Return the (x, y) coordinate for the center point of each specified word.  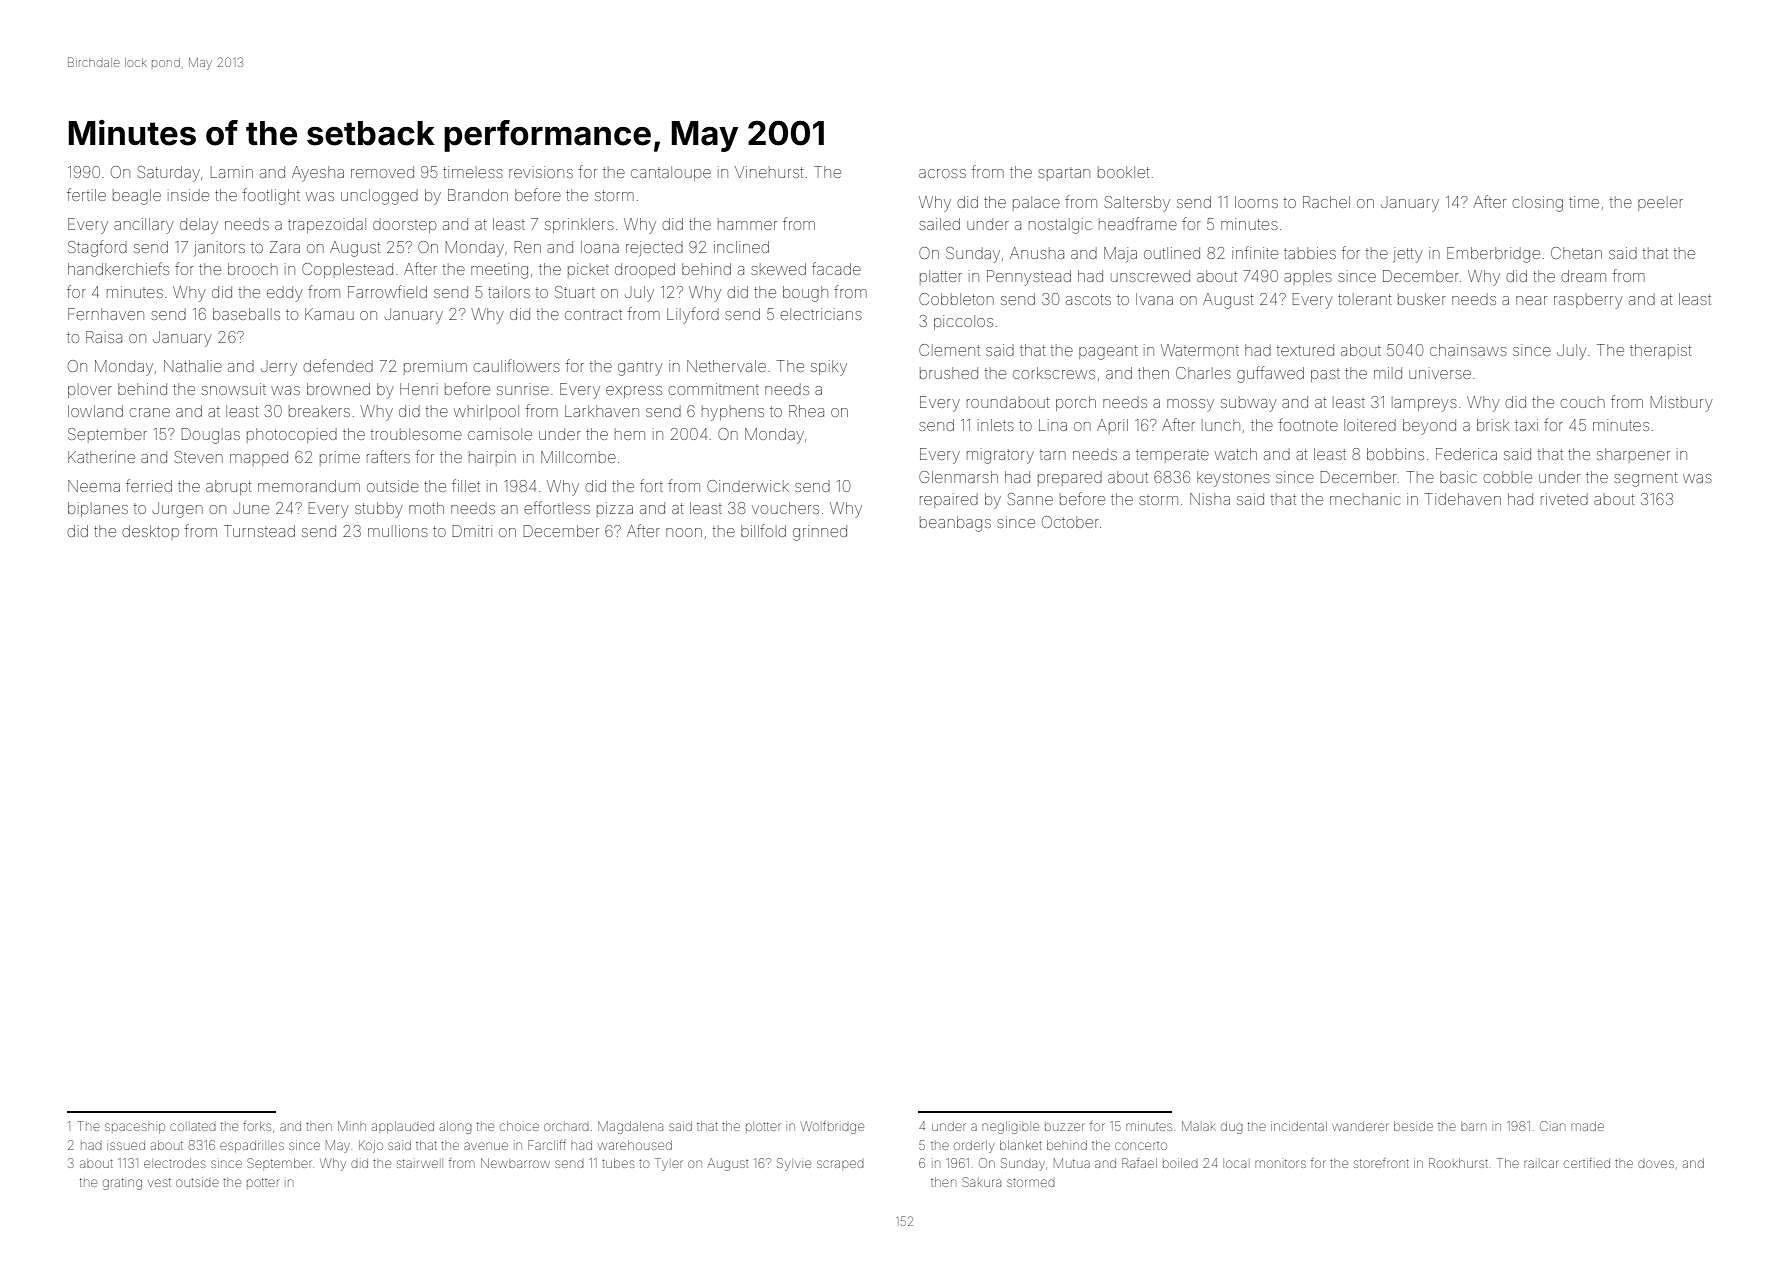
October (1070, 522)
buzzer (1065, 1127)
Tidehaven (1463, 499)
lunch (1221, 425)
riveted (1564, 499)
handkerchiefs (118, 268)
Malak (1199, 1126)
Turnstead (259, 531)
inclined (741, 247)
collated (193, 1127)
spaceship (135, 1128)
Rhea (806, 411)
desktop (151, 532)
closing (1538, 204)
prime (340, 458)
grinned (820, 533)
